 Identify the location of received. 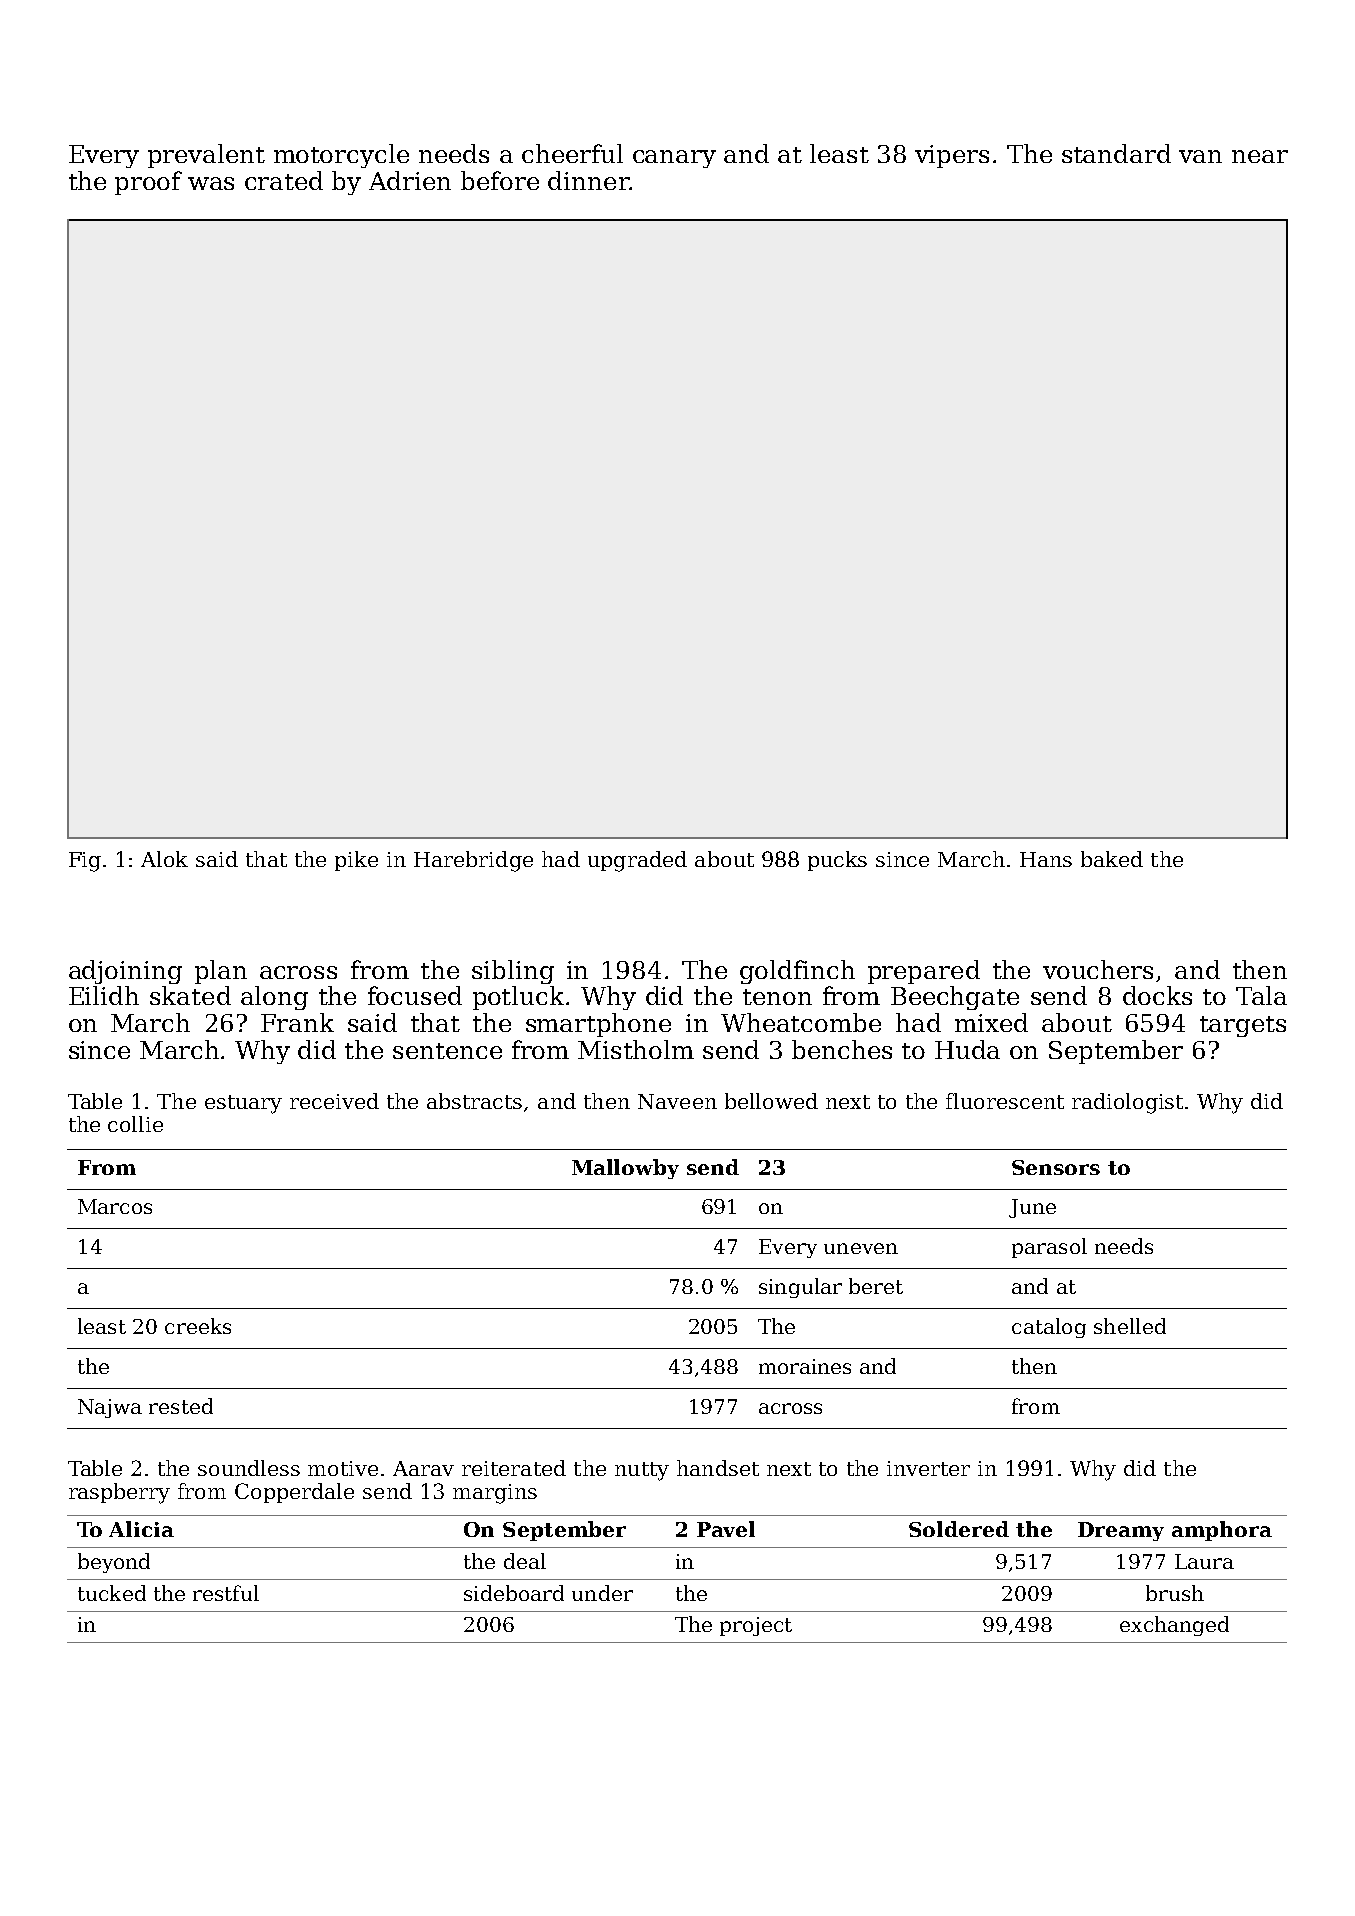
(334, 1101).
